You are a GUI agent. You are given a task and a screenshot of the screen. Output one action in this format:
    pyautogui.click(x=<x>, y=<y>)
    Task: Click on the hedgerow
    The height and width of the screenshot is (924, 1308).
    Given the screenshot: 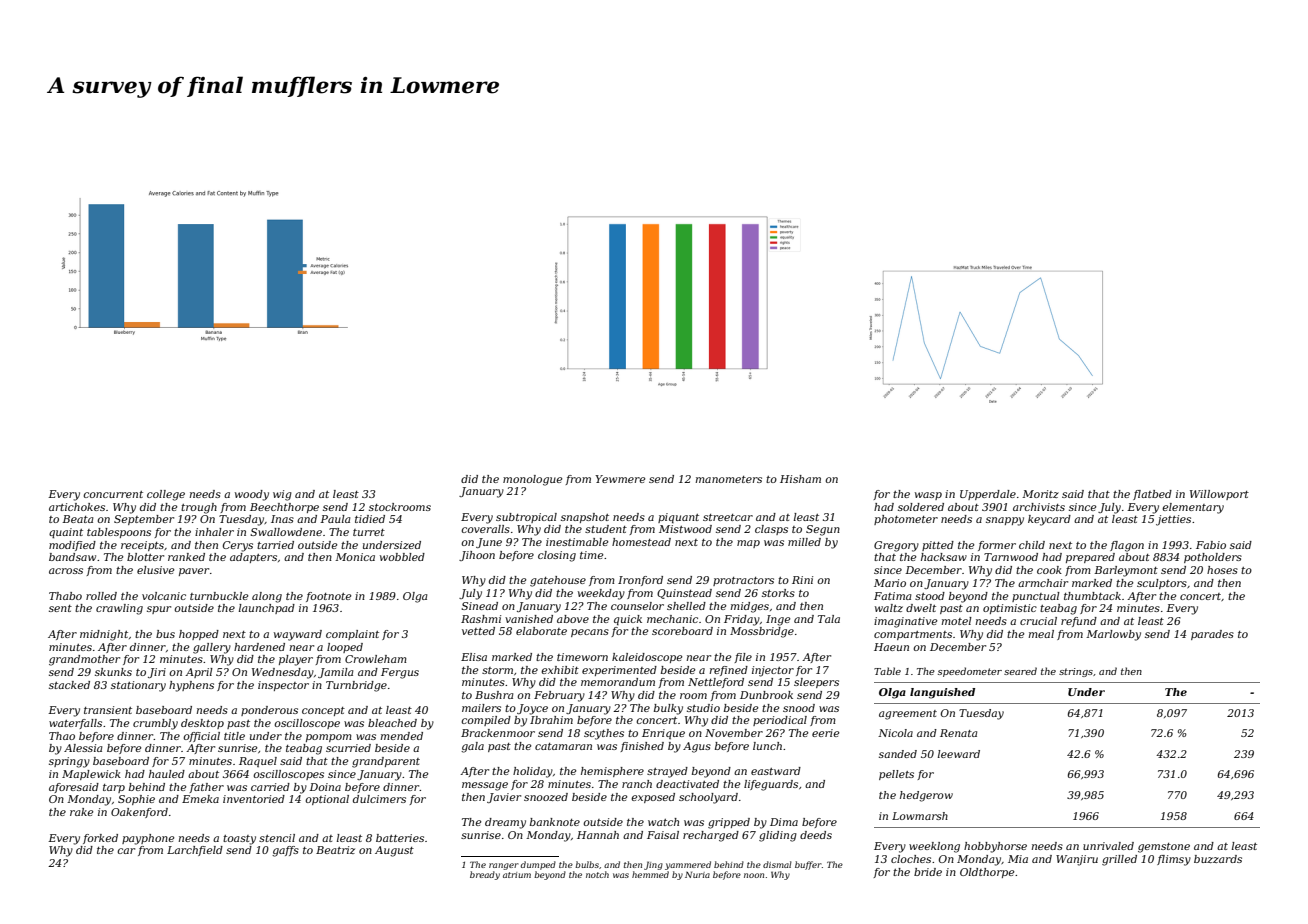 What is the action you would take?
    pyautogui.click(x=926, y=796)
